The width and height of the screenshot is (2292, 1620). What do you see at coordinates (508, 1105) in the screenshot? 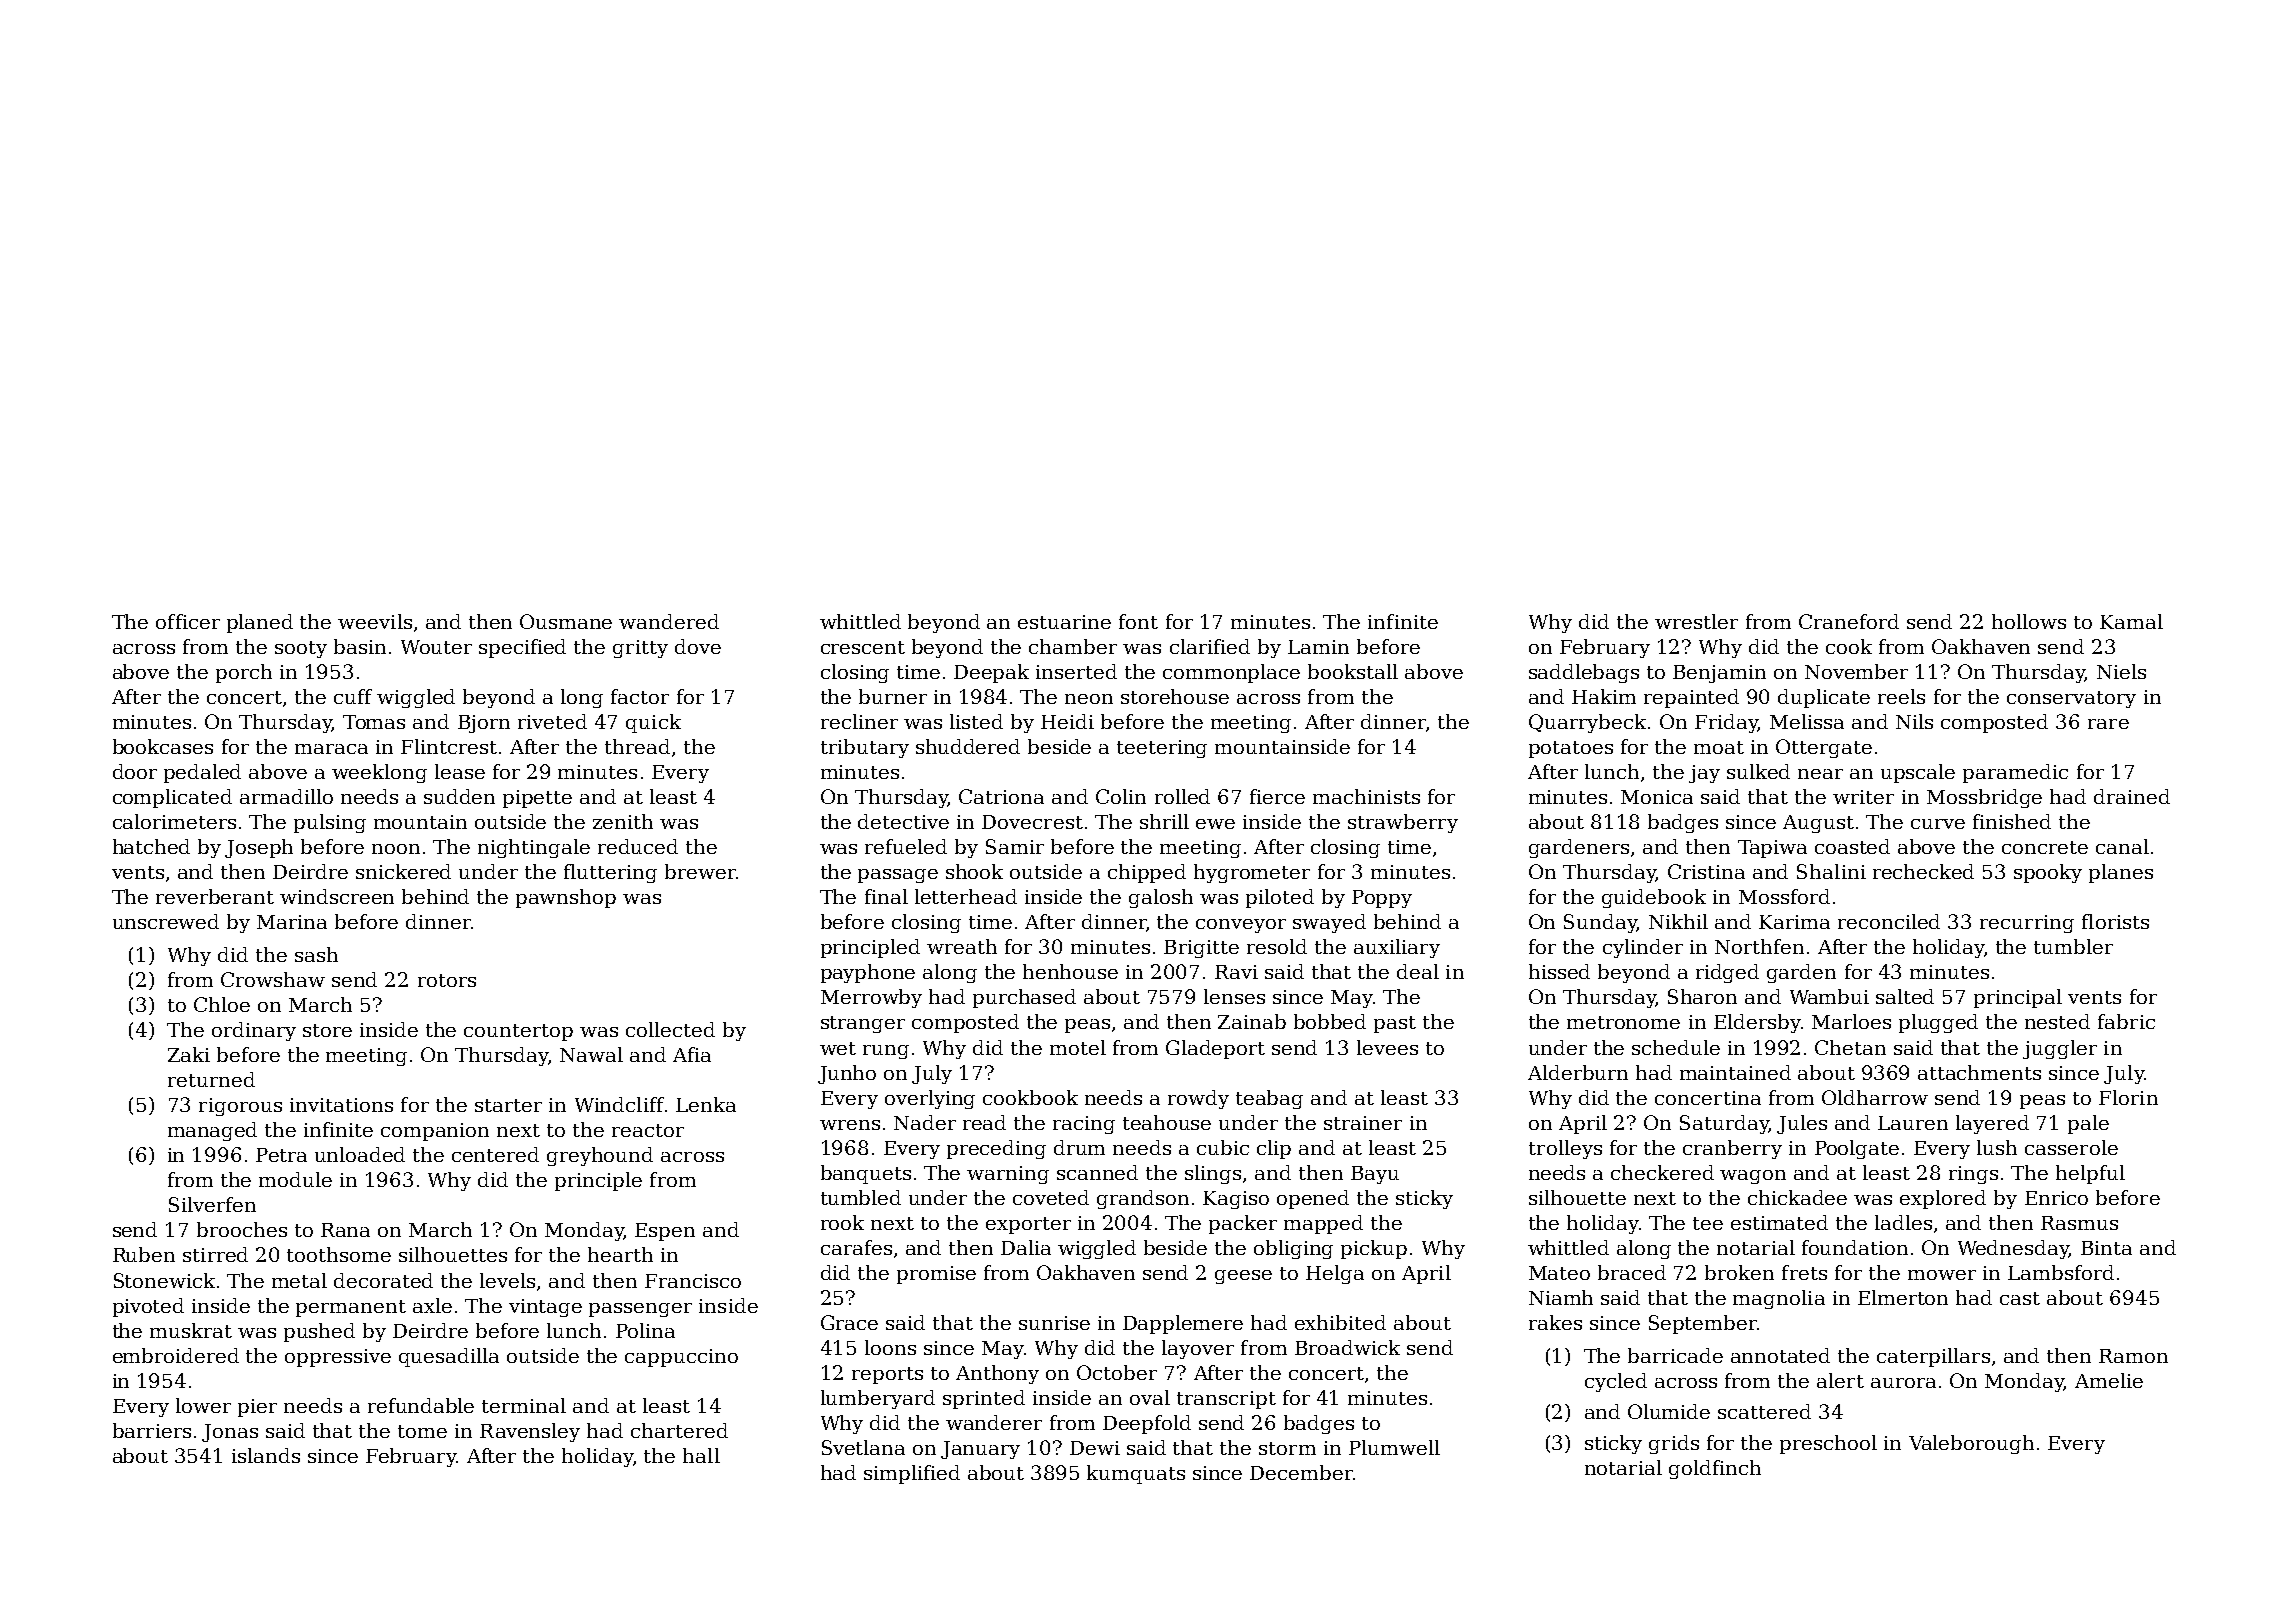
I see `starter` at bounding box center [508, 1105].
